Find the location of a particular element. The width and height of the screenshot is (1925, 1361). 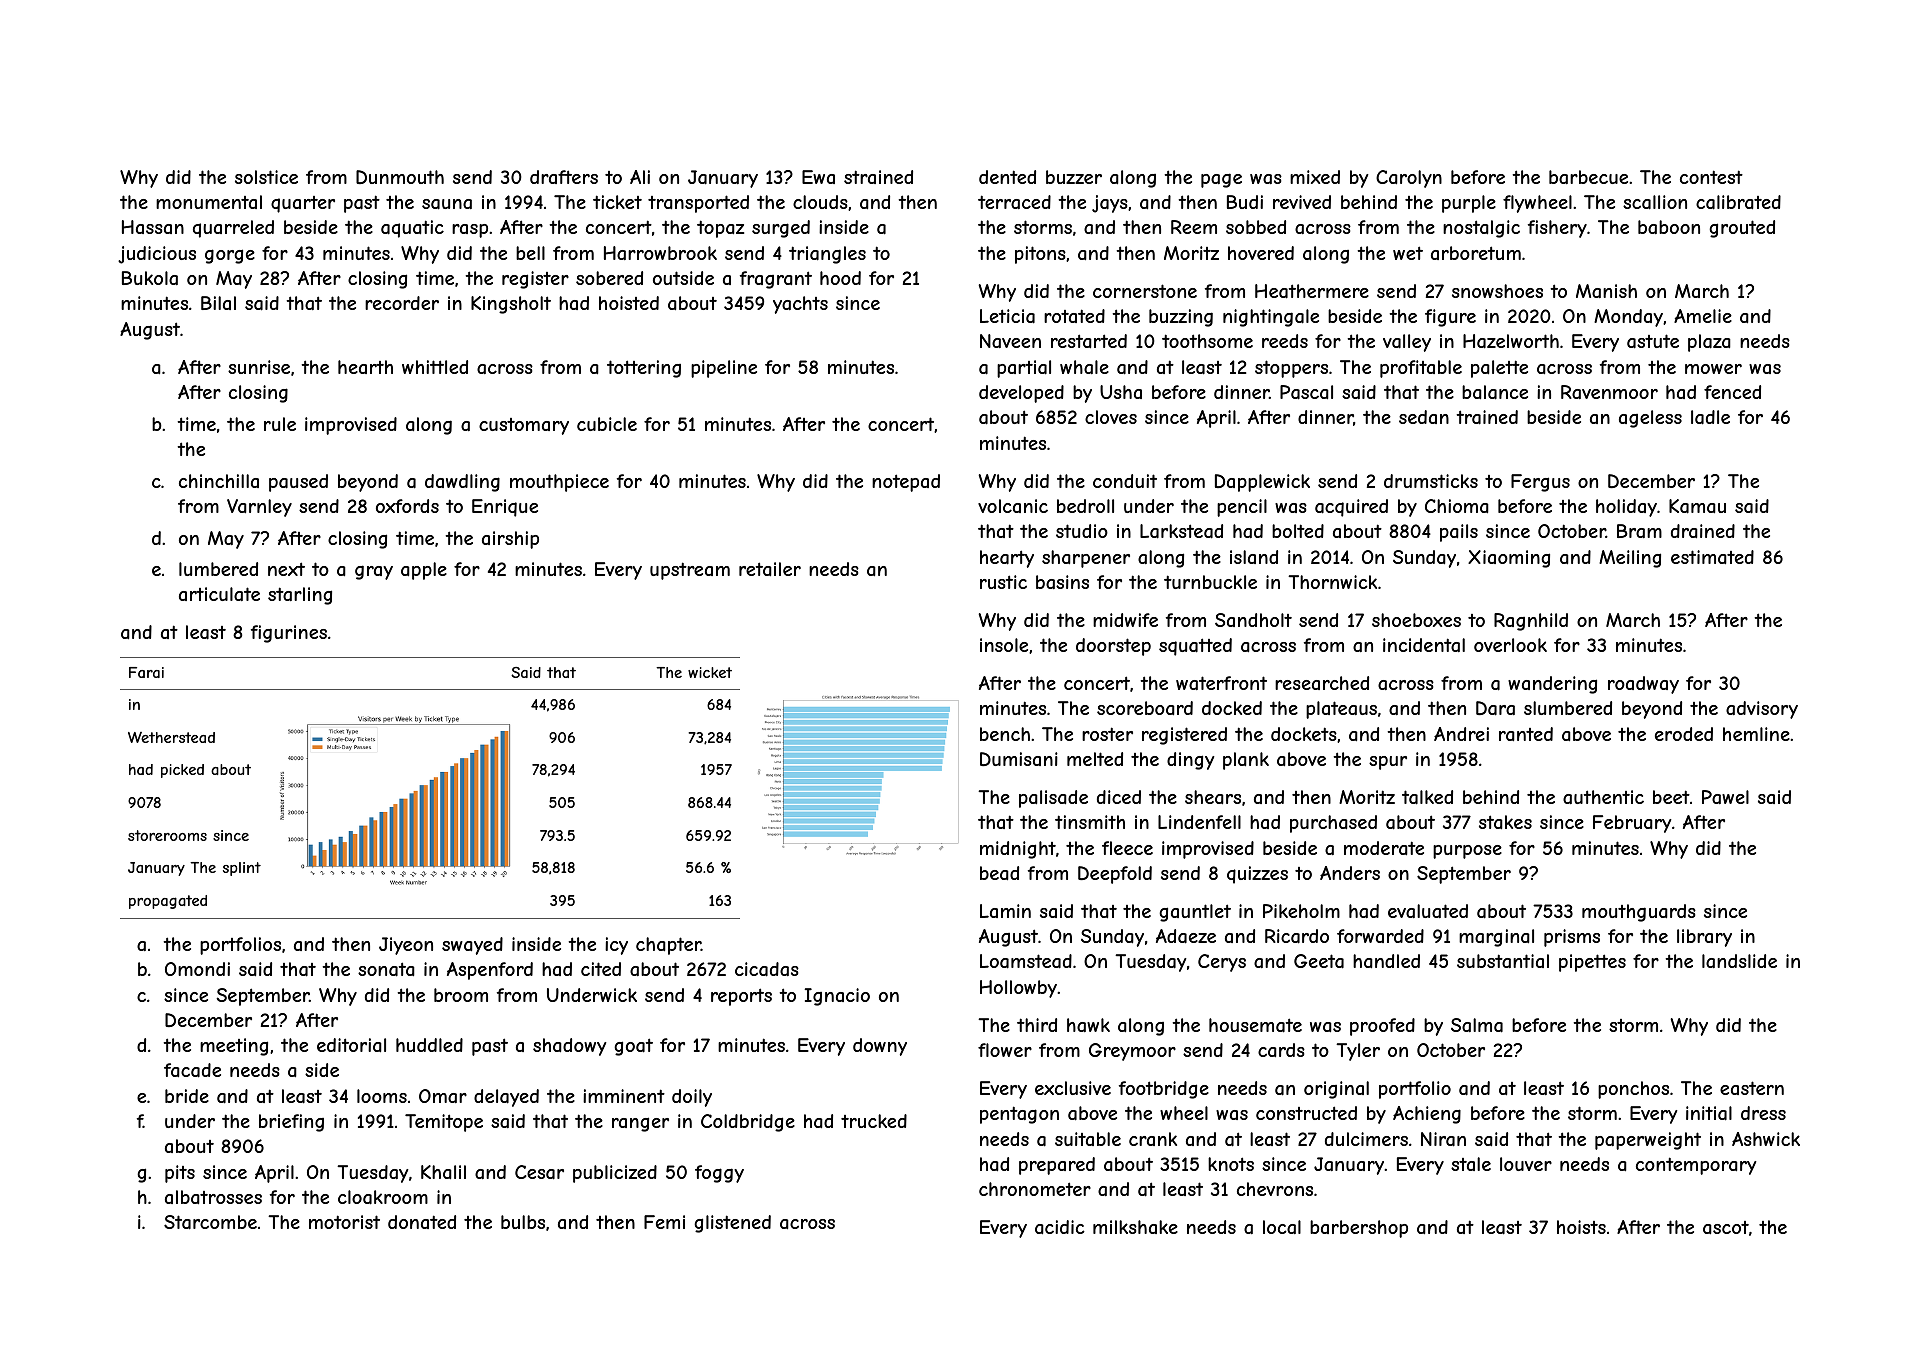

third is located at coordinates (1037, 1025).
